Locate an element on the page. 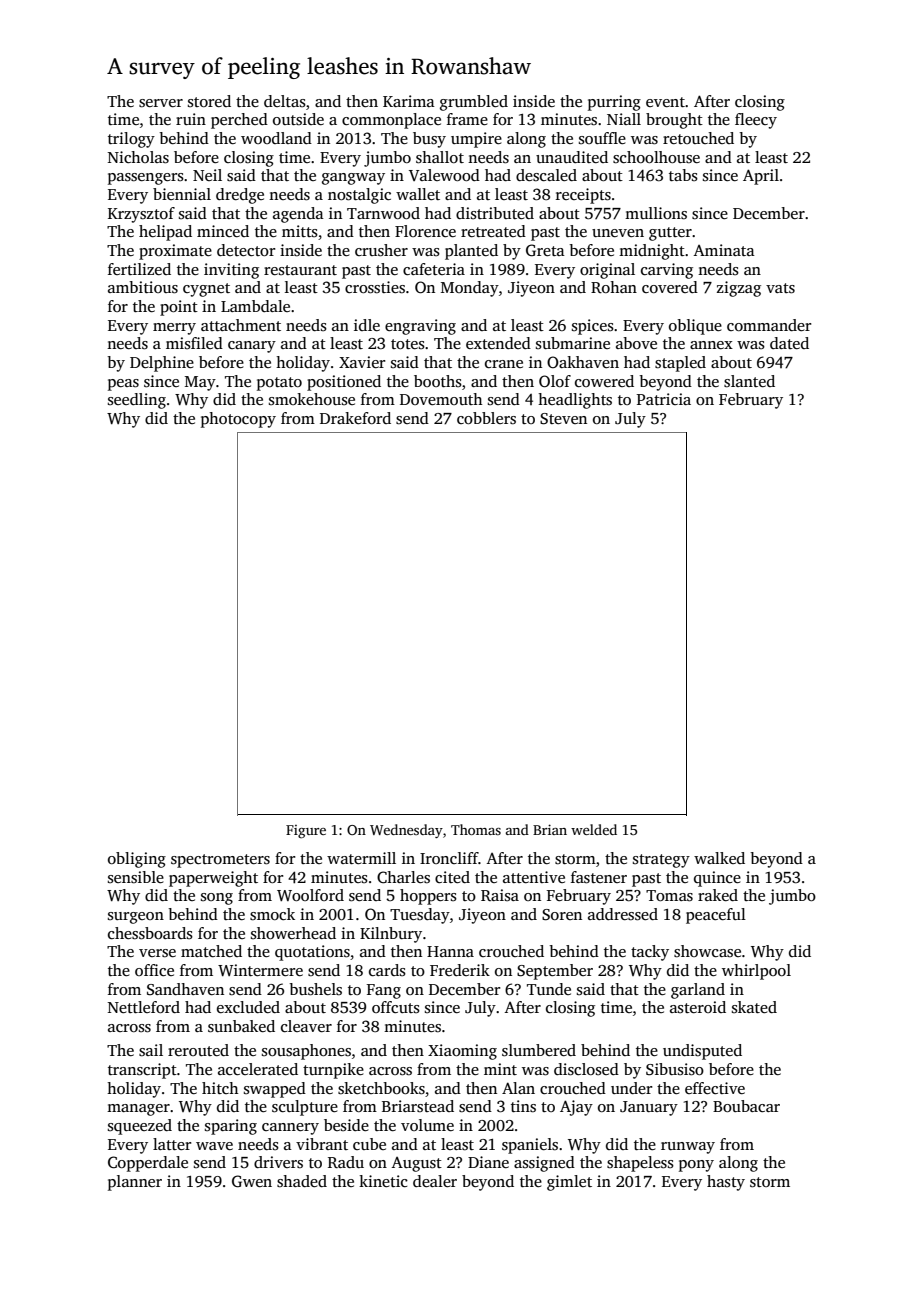 The image size is (924, 1314). surgeon is located at coordinates (136, 918).
